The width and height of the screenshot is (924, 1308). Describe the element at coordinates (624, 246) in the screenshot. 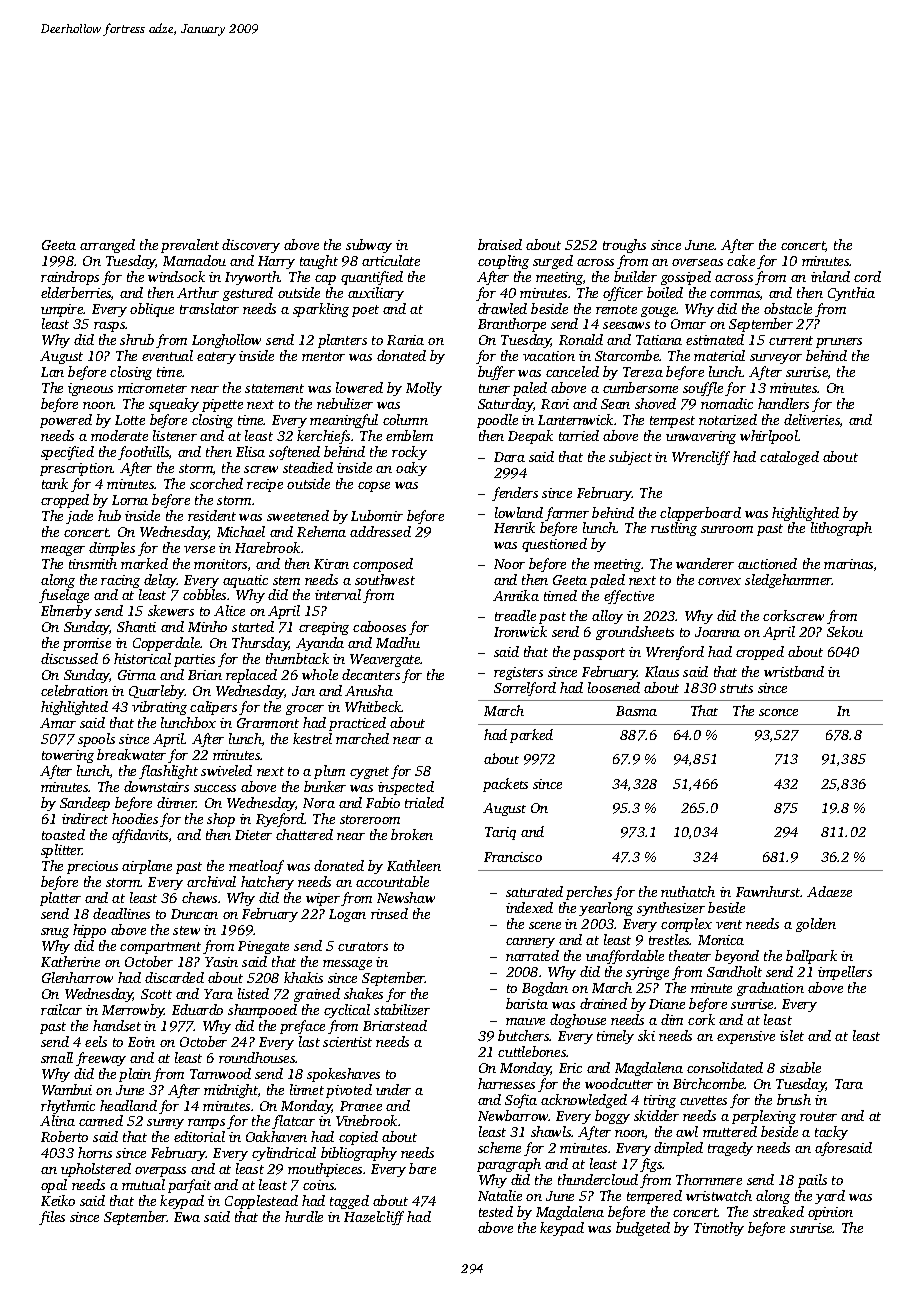

I see `troughs` at that location.
